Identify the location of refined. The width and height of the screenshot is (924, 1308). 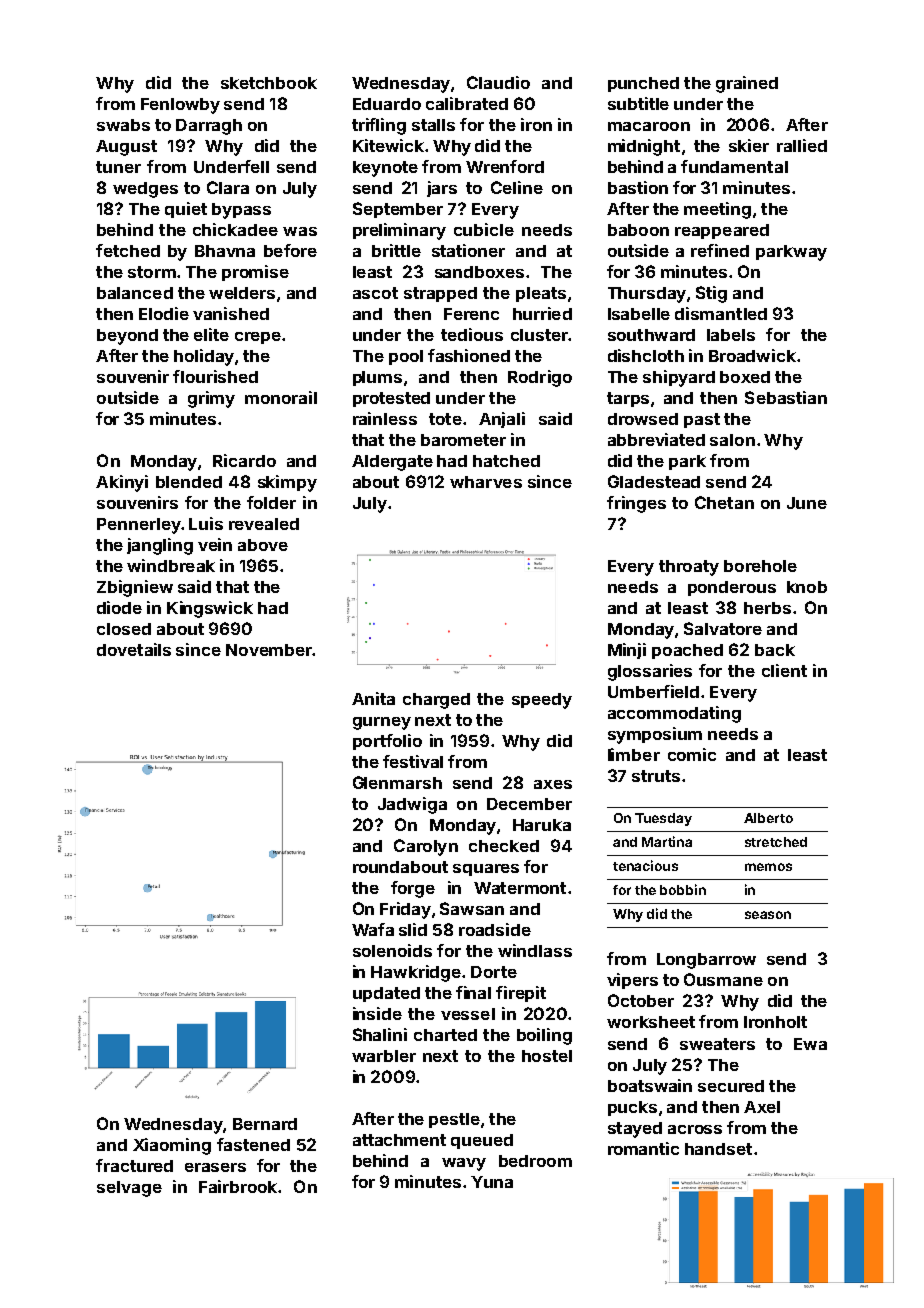
(720, 250).
